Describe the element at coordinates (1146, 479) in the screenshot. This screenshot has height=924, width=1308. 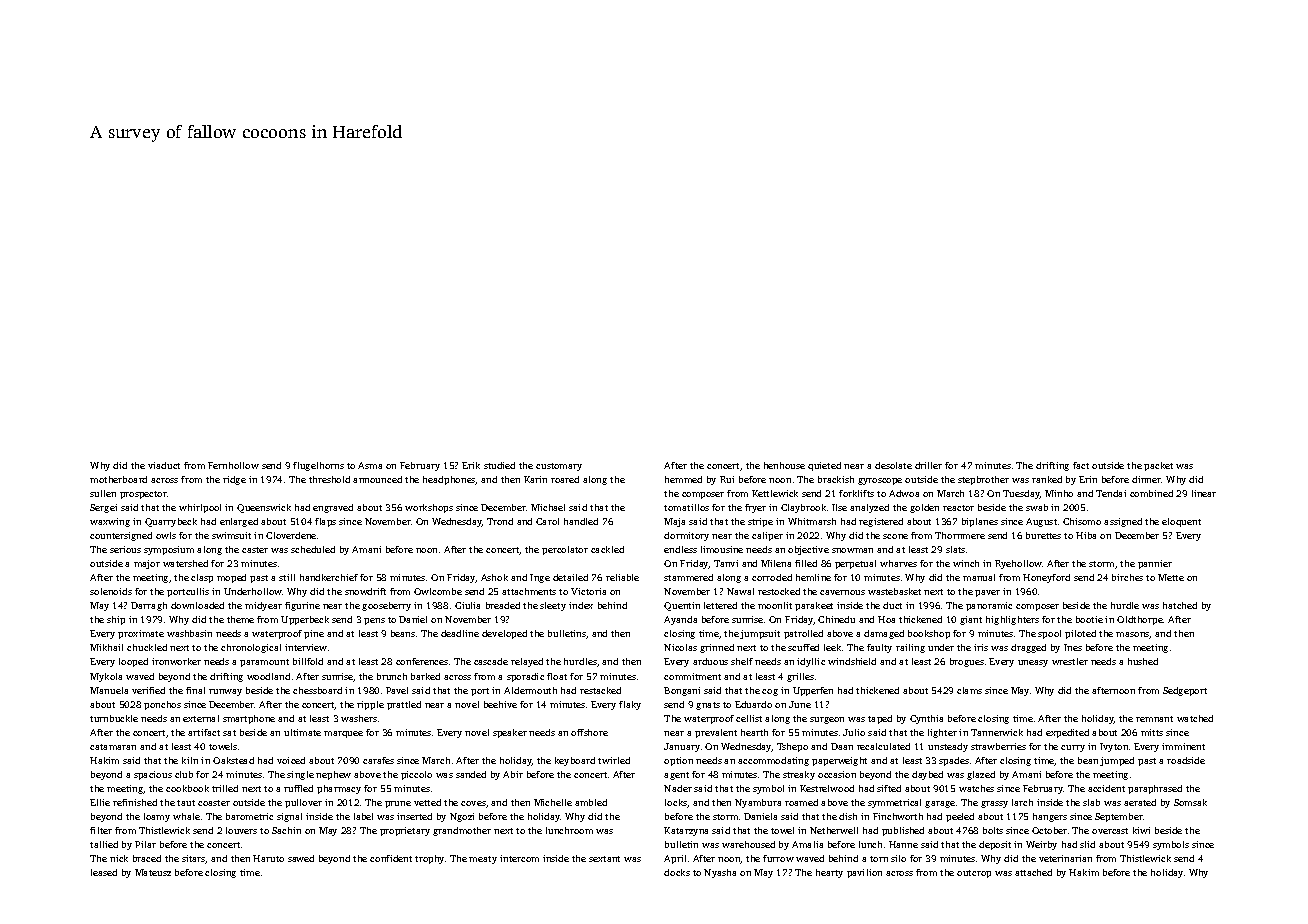
I see `dinner` at that location.
